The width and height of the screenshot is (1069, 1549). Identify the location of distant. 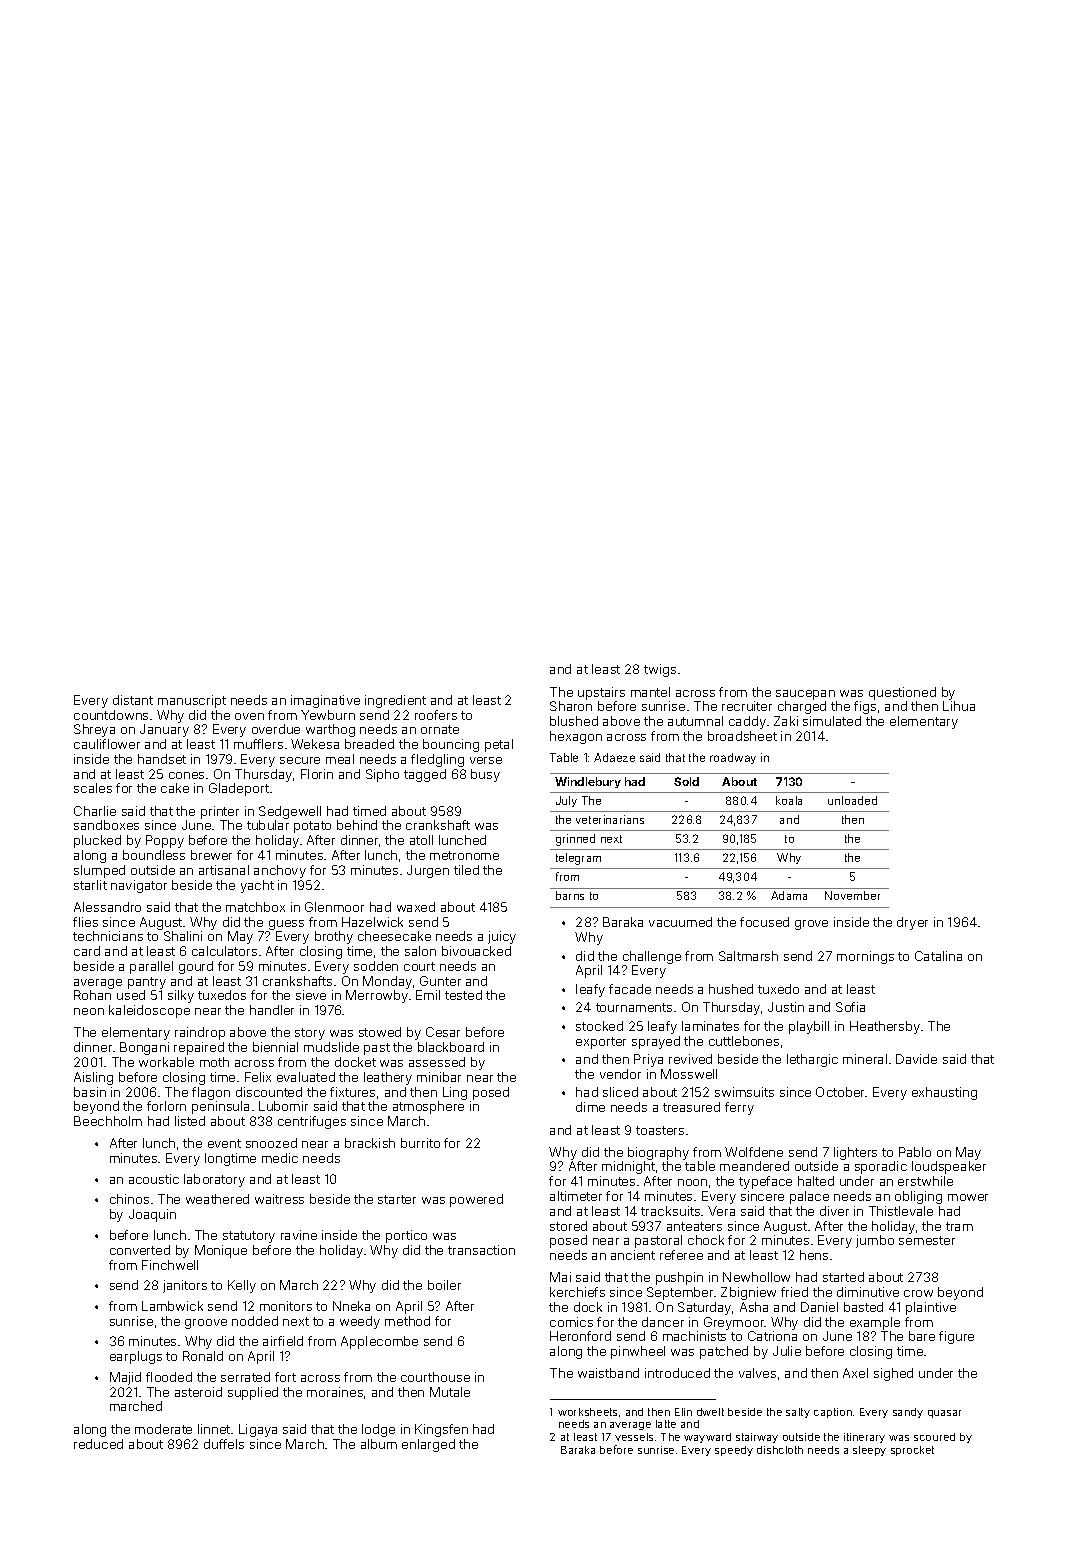
(133, 700).
